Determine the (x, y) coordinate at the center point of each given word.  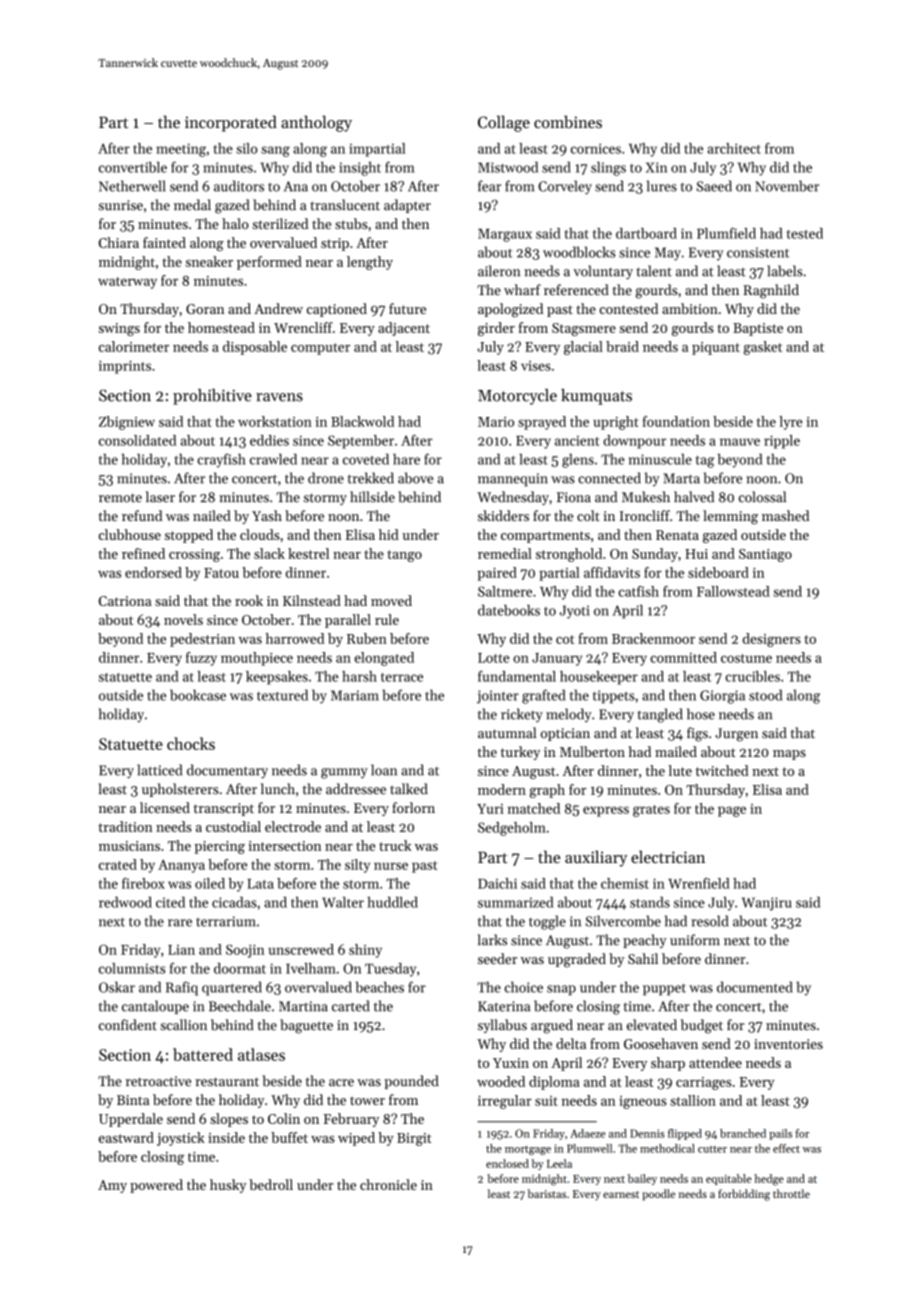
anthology (316, 123)
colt (588, 515)
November (787, 186)
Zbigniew (127, 423)
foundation (676, 421)
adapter (407, 206)
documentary (227, 771)
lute (680, 770)
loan (384, 770)
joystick (181, 1139)
